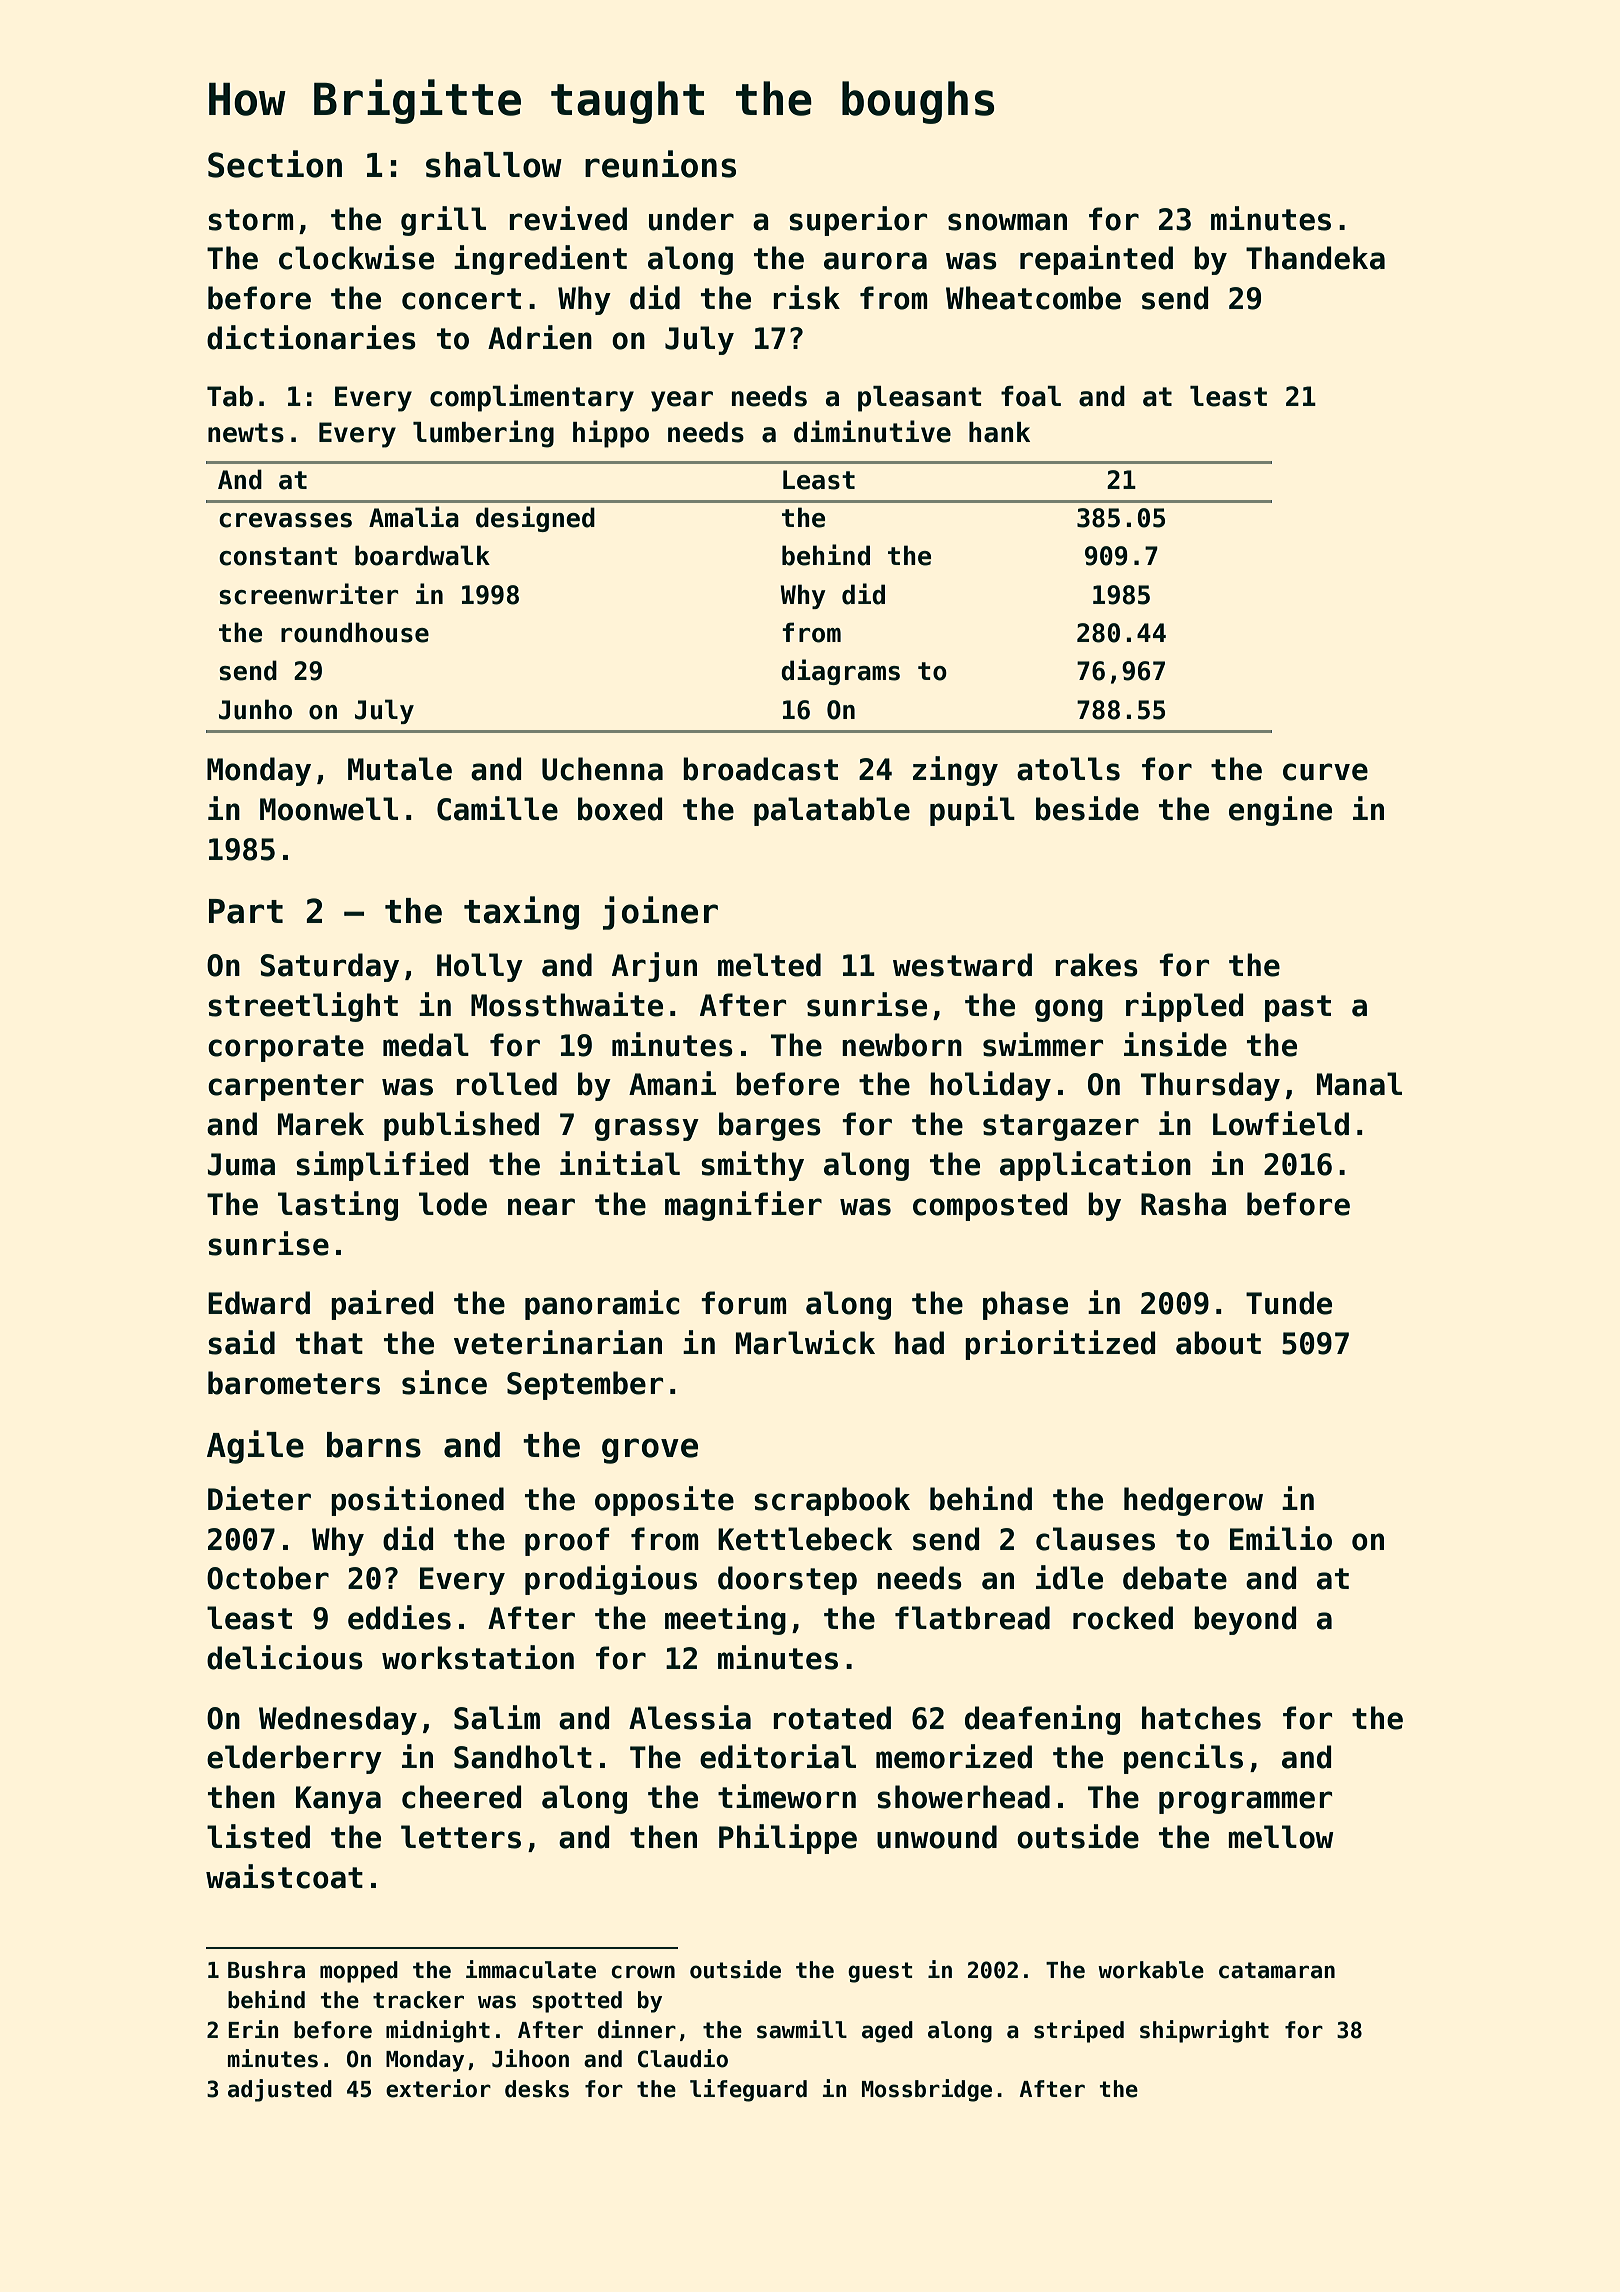 The image size is (1620, 2292). I want to click on curve, so click(1325, 772).
